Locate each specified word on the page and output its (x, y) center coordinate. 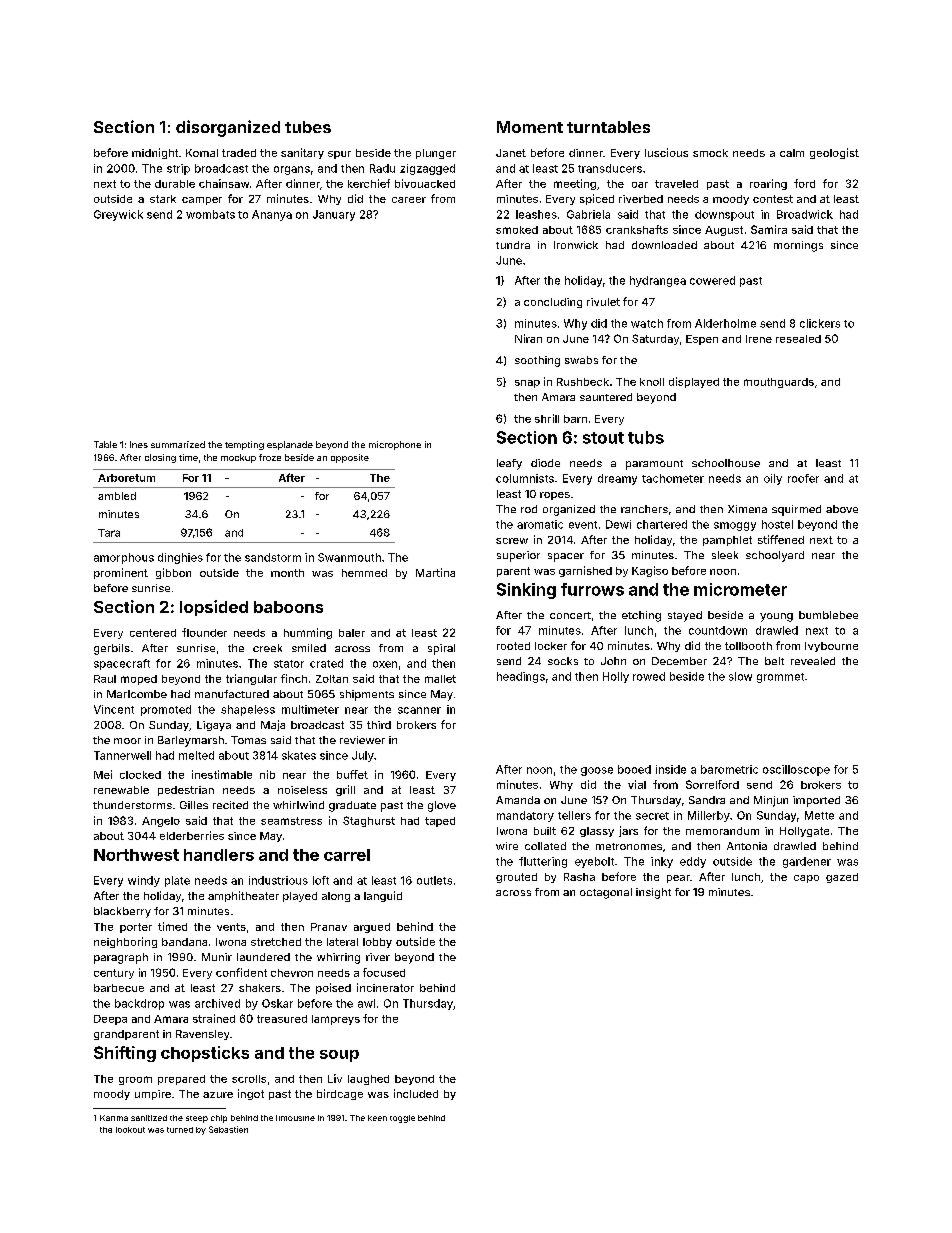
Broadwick (805, 214)
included (416, 1093)
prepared (181, 1080)
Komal (202, 153)
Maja (273, 725)
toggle (402, 1119)
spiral (441, 649)
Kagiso (650, 571)
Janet (511, 153)
